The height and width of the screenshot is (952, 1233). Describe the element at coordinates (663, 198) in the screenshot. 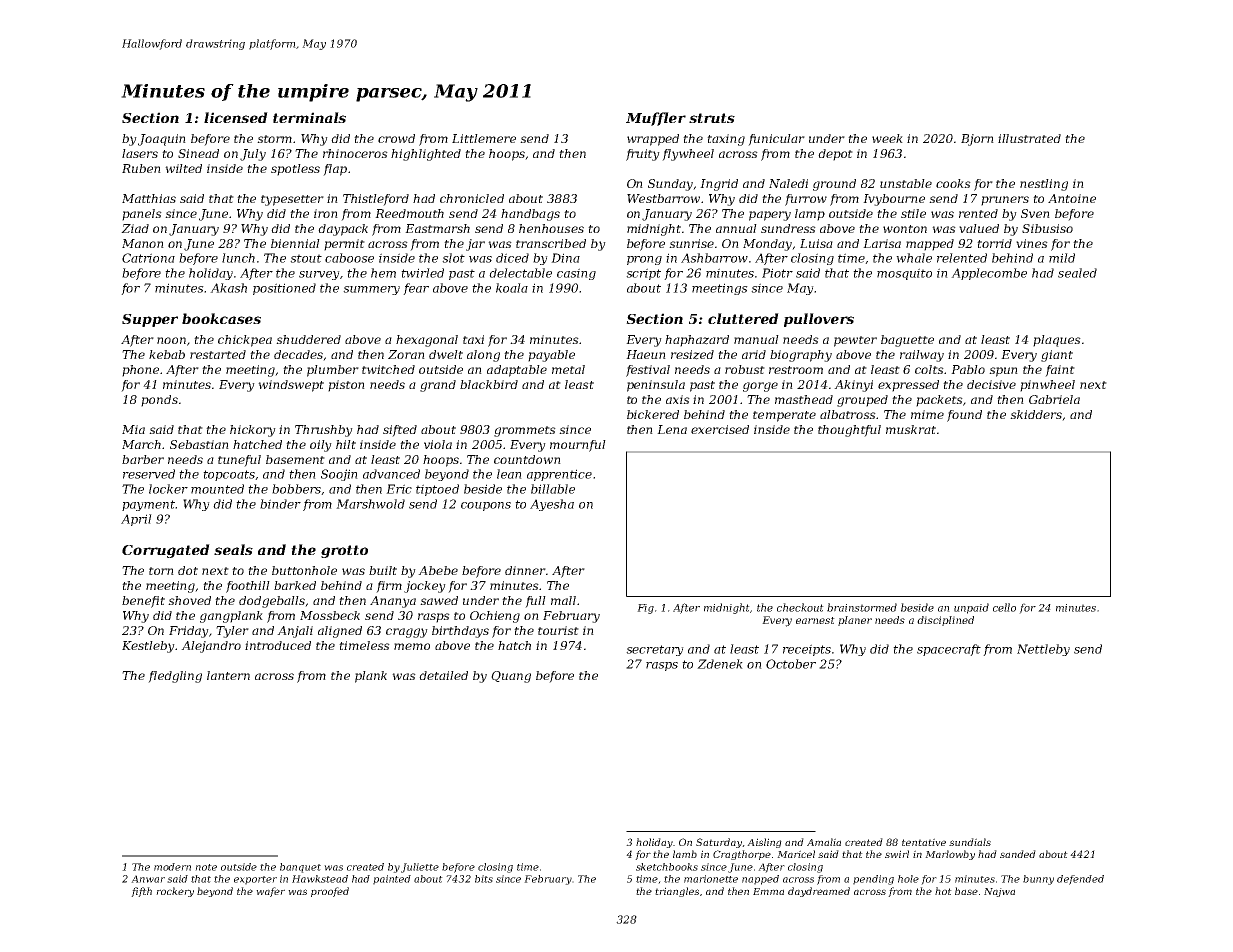

I see `Westbarrow` at that location.
